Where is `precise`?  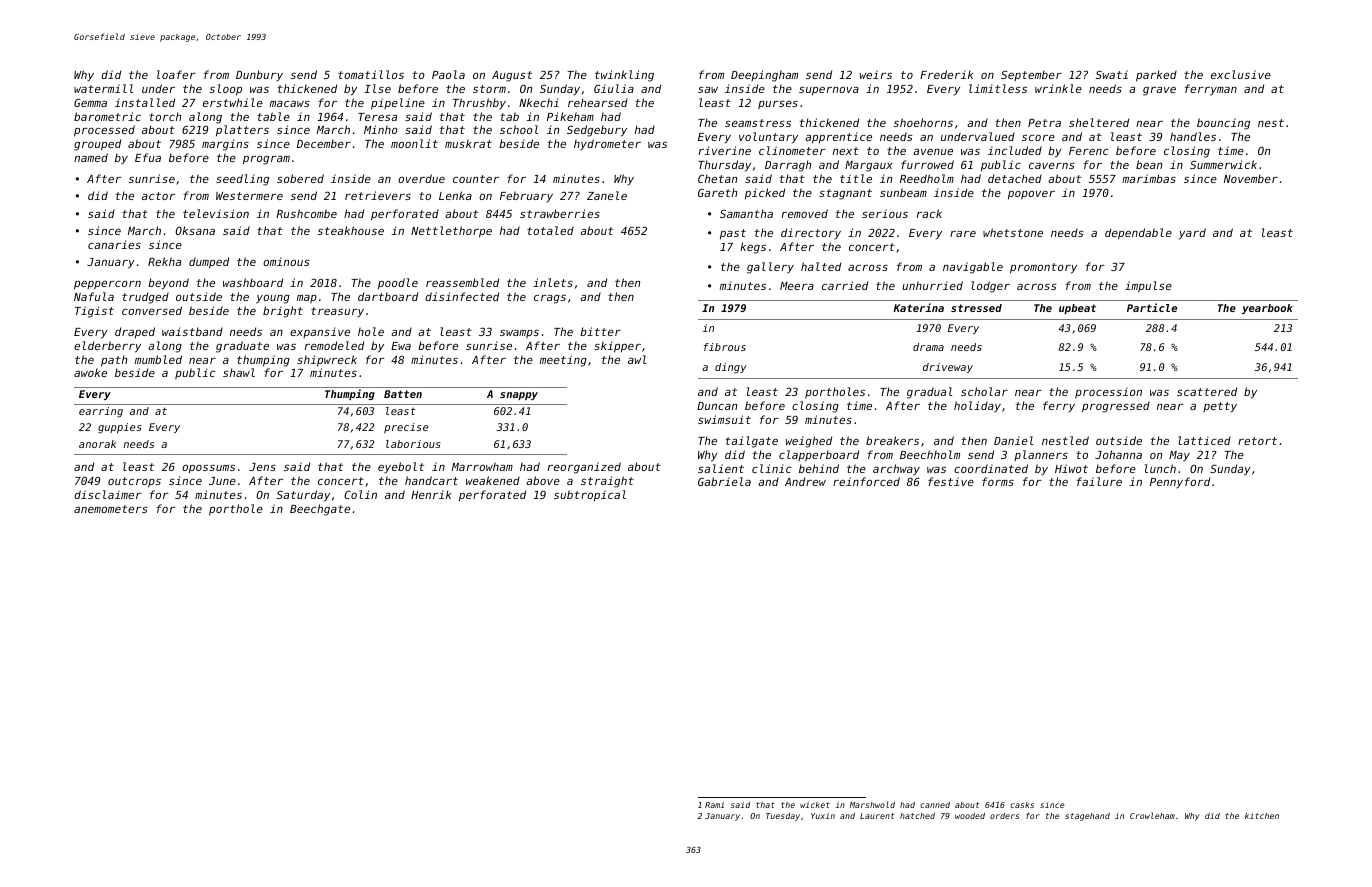 precise is located at coordinates (406, 428).
